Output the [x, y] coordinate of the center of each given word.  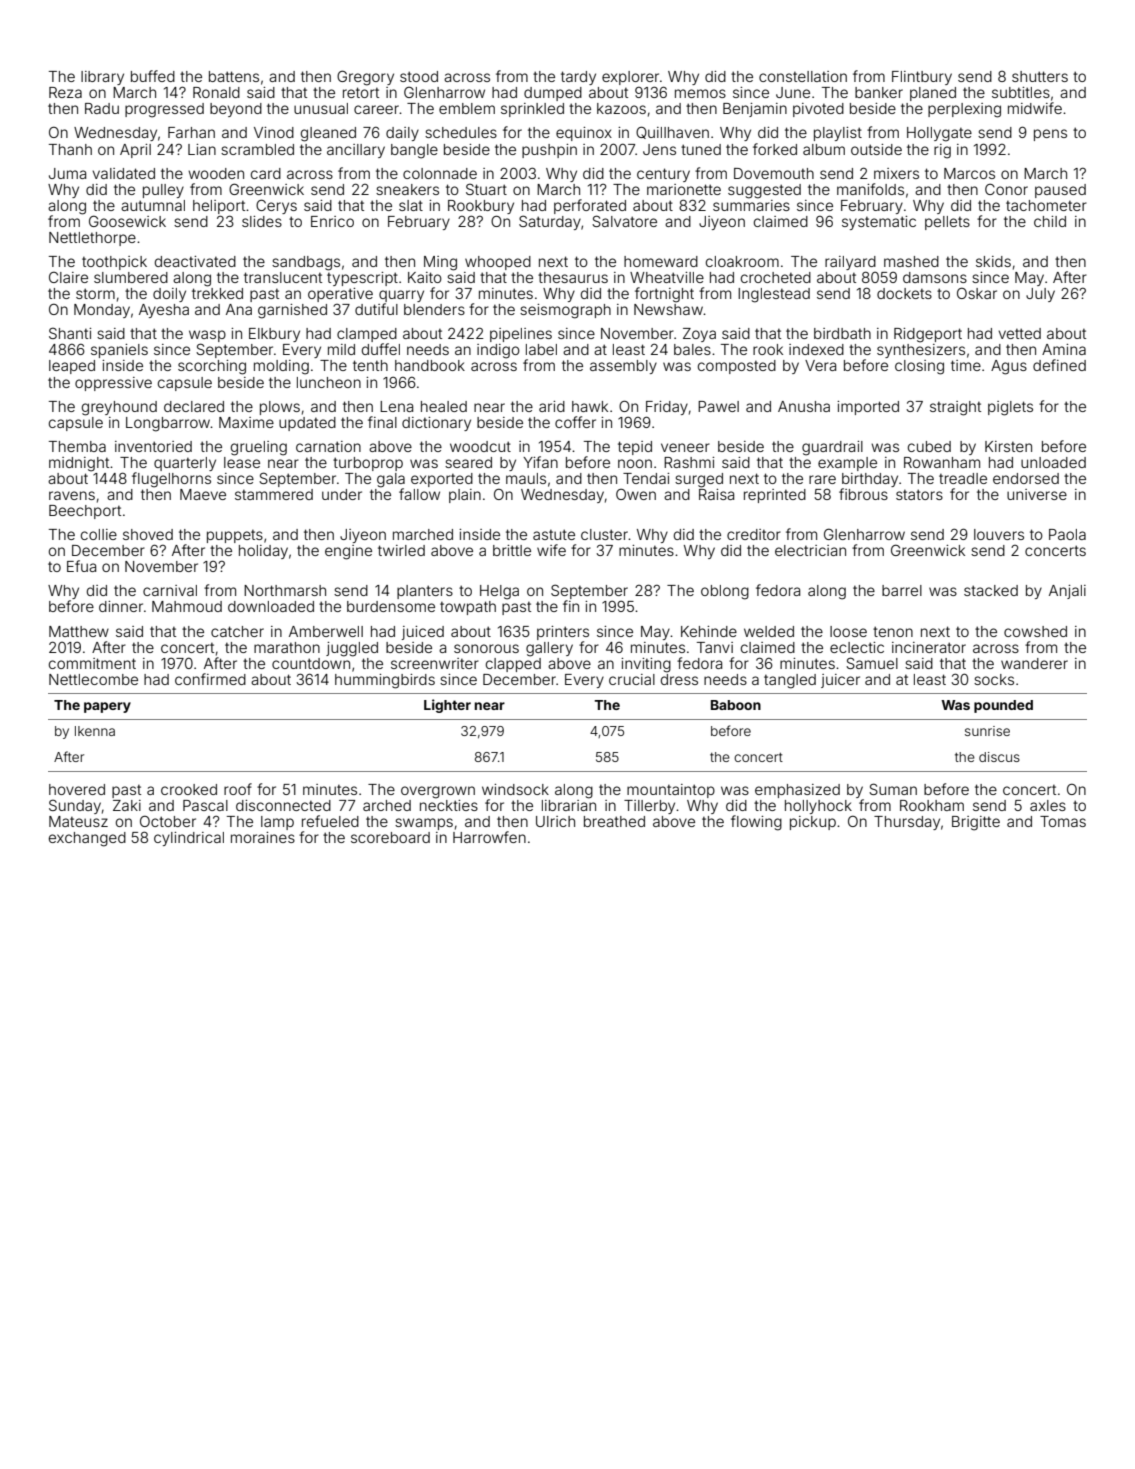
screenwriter [435, 663]
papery [107, 707]
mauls [526, 478]
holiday [263, 552]
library [102, 78]
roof [238, 789]
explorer [630, 78]
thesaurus [573, 277]
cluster [604, 534]
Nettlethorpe [92, 239]
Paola [1067, 534]
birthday [870, 480]
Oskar [977, 293]
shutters [1040, 76]
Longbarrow [168, 424]
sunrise [987, 731]
